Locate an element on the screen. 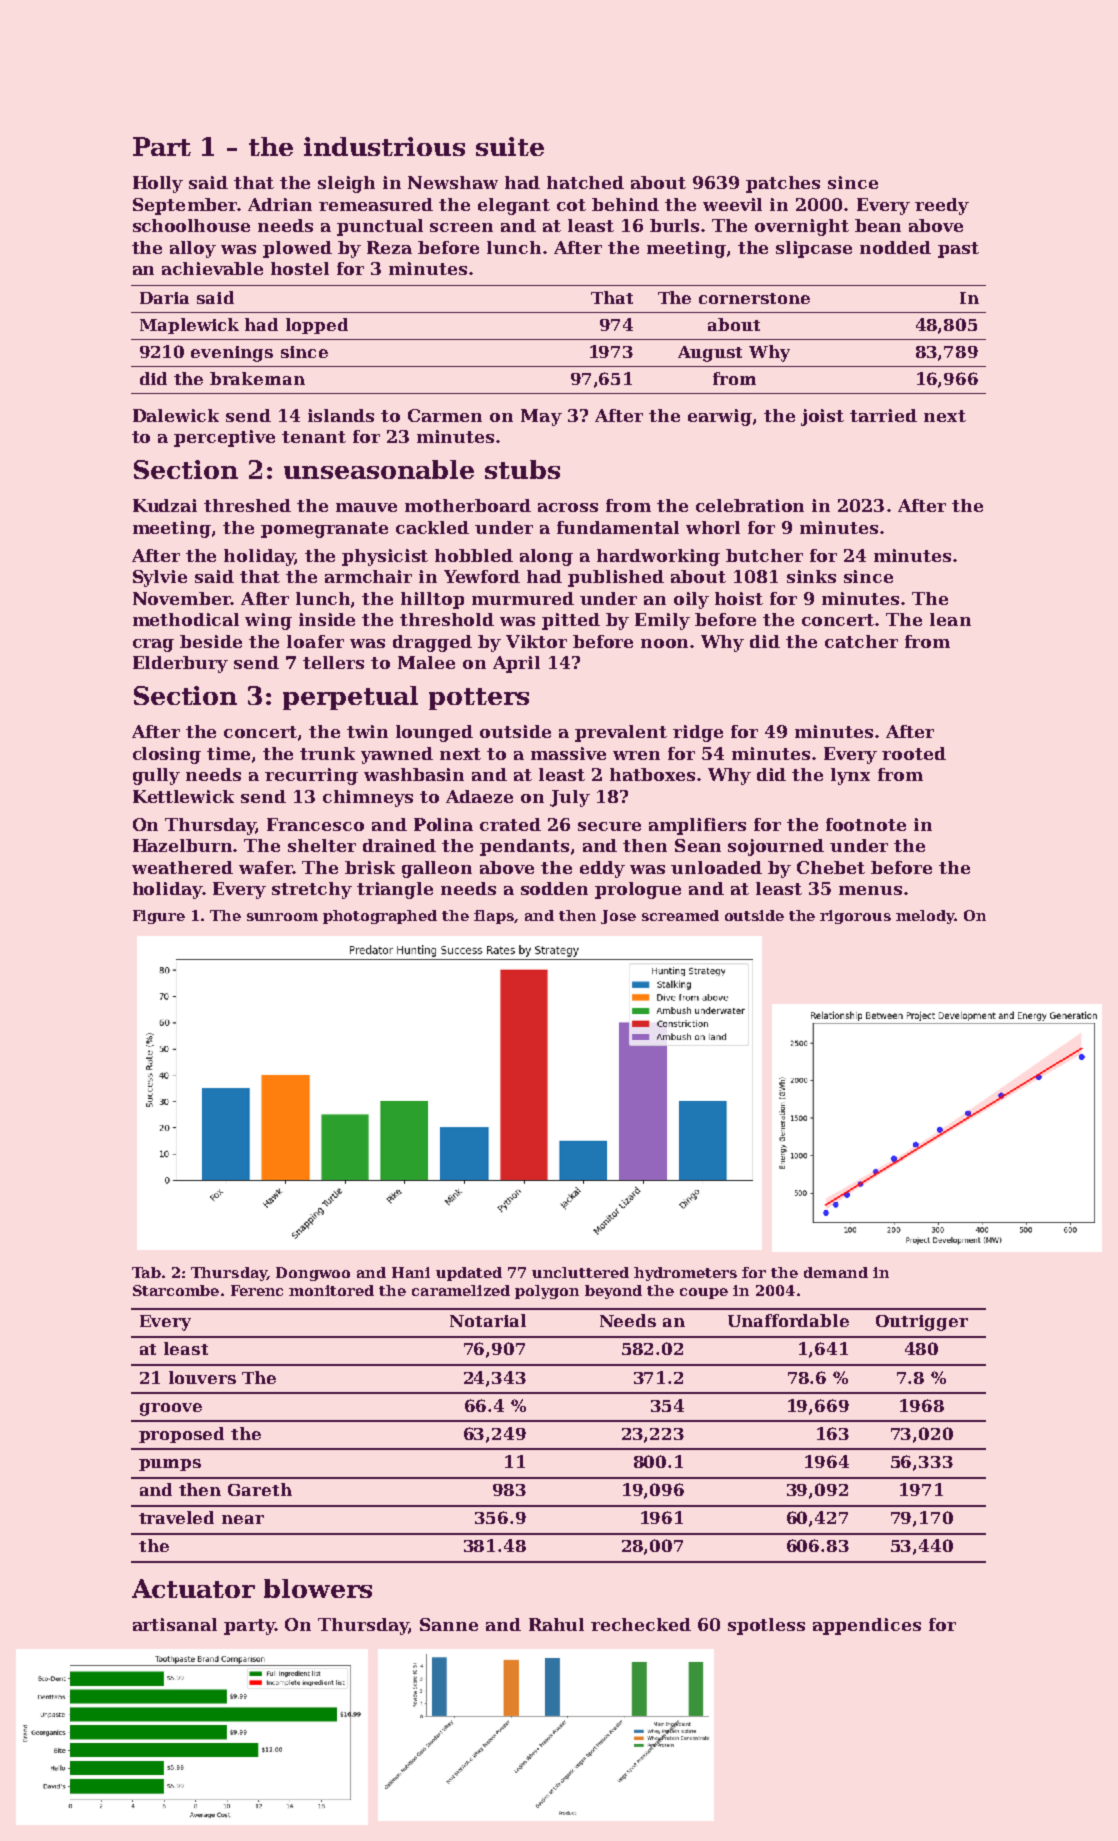 This screenshot has height=1841, width=1118. Rahul is located at coordinates (556, 1624).
